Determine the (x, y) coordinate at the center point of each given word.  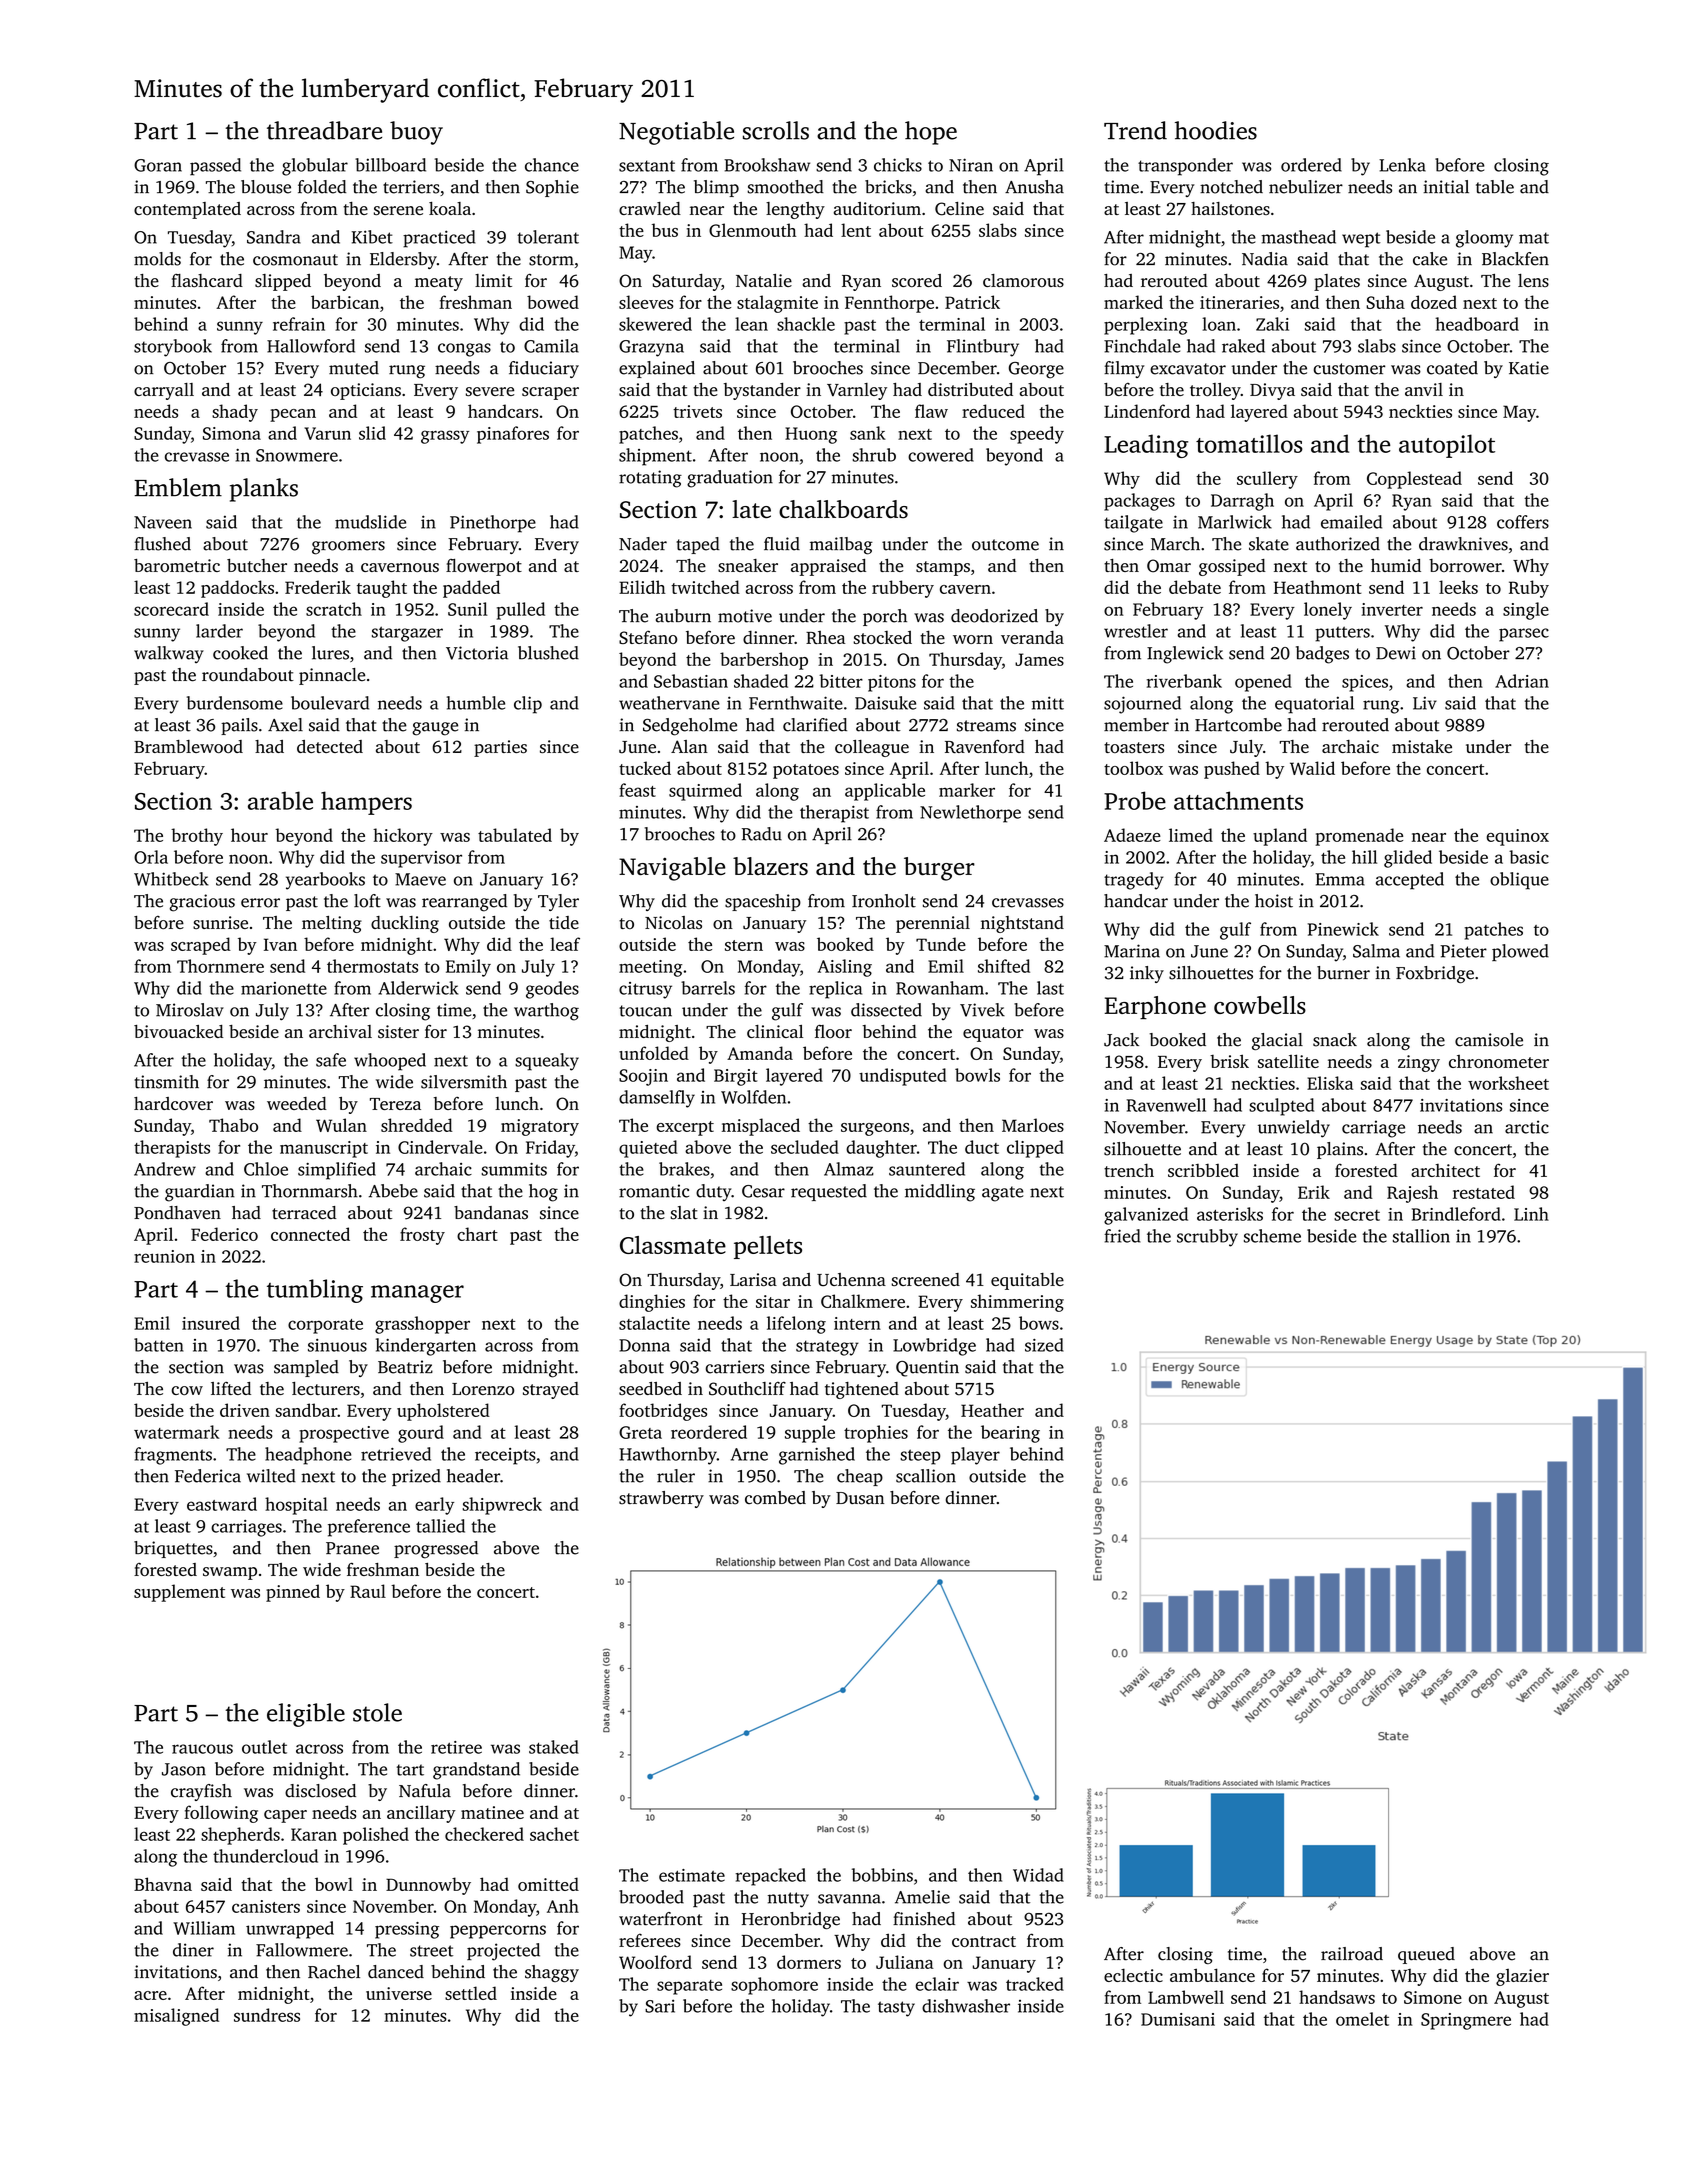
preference (369, 1528)
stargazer (407, 634)
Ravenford (985, 747)
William (204, 1928)
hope (931, 133)
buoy (416, 133)
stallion (1421, 1236)
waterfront (661, 1919)
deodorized (994, 616)
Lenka (1402, 165)
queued (1426, 1955)
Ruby (1529, 589)
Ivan (280, 944)
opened (1263, 683)
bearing (1010, 1434)
